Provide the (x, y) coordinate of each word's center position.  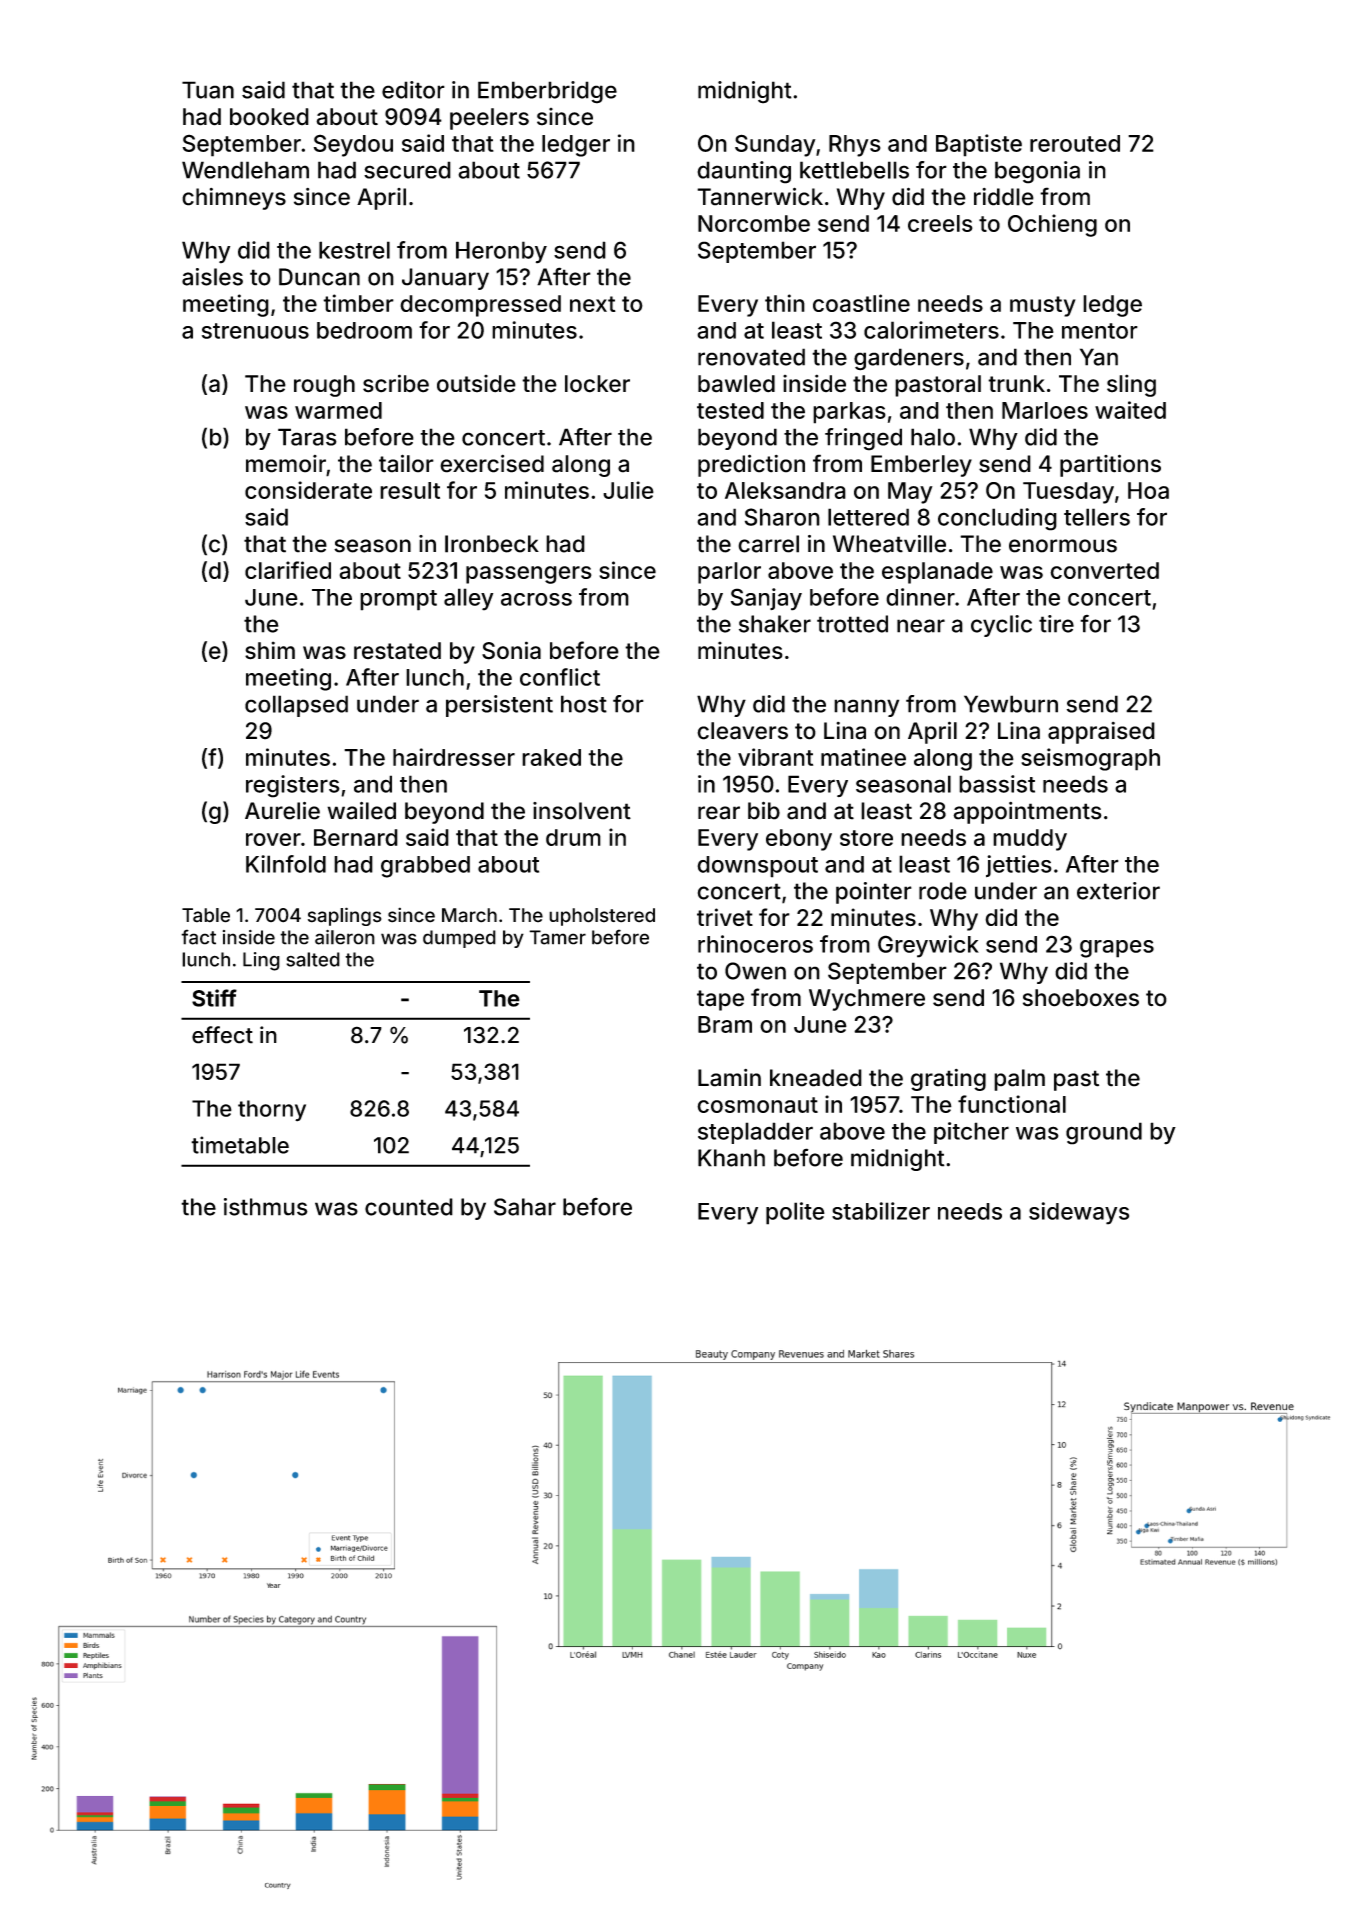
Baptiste (979, 145)
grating (948, 1080)
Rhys (855, 146)
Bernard (356, 837)
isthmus (266, 1207)
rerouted (1075, 143)
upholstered (602, 917)
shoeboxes (1081, 998)
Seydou (353, 145)
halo (933, 437)
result (410, 490)
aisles (212, 277)
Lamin (729, 1078)
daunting (744, 172)
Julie (628, 490)
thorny (272, 1111)
